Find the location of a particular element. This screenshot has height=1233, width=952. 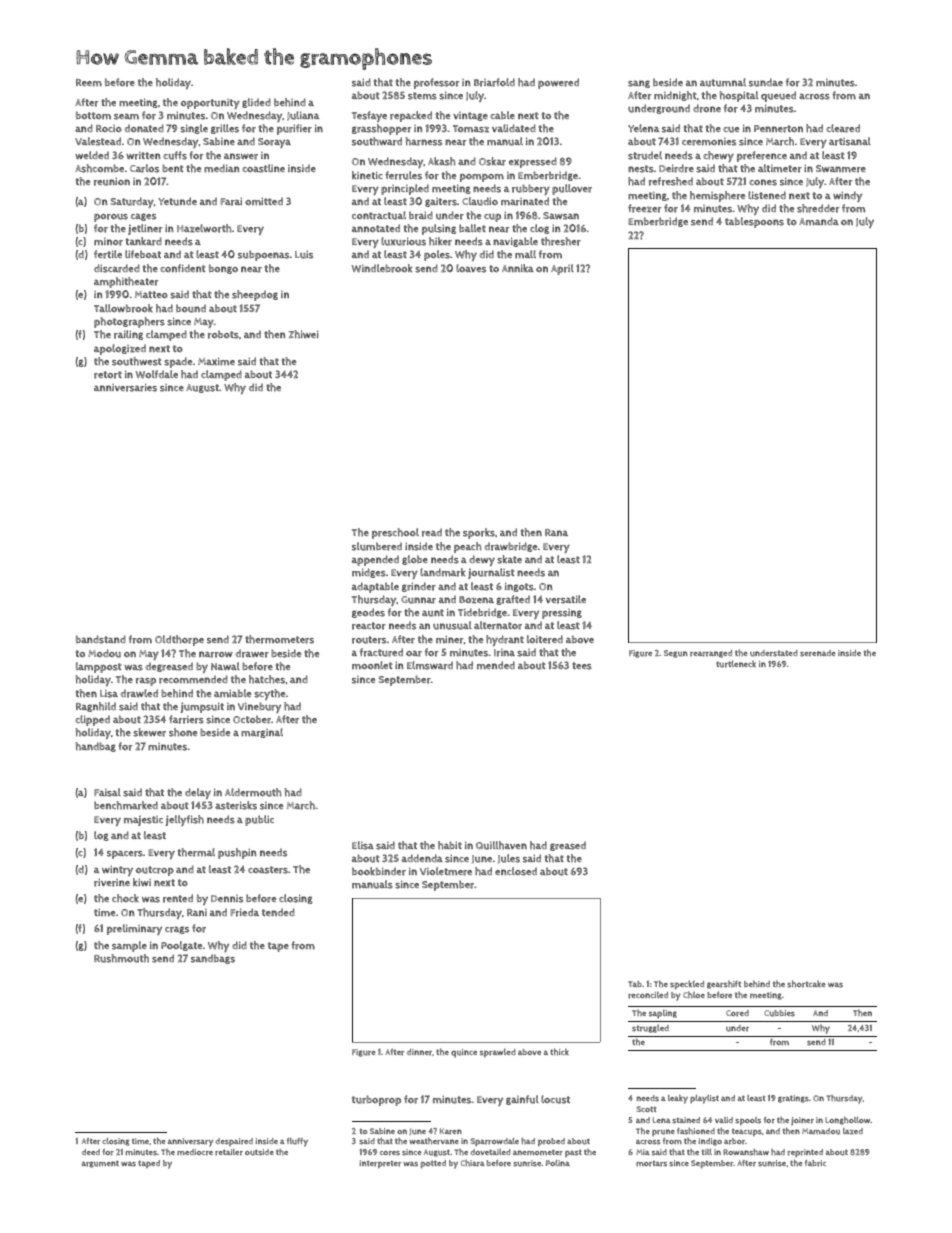

bandstand is located at coordinates (101, 639).
